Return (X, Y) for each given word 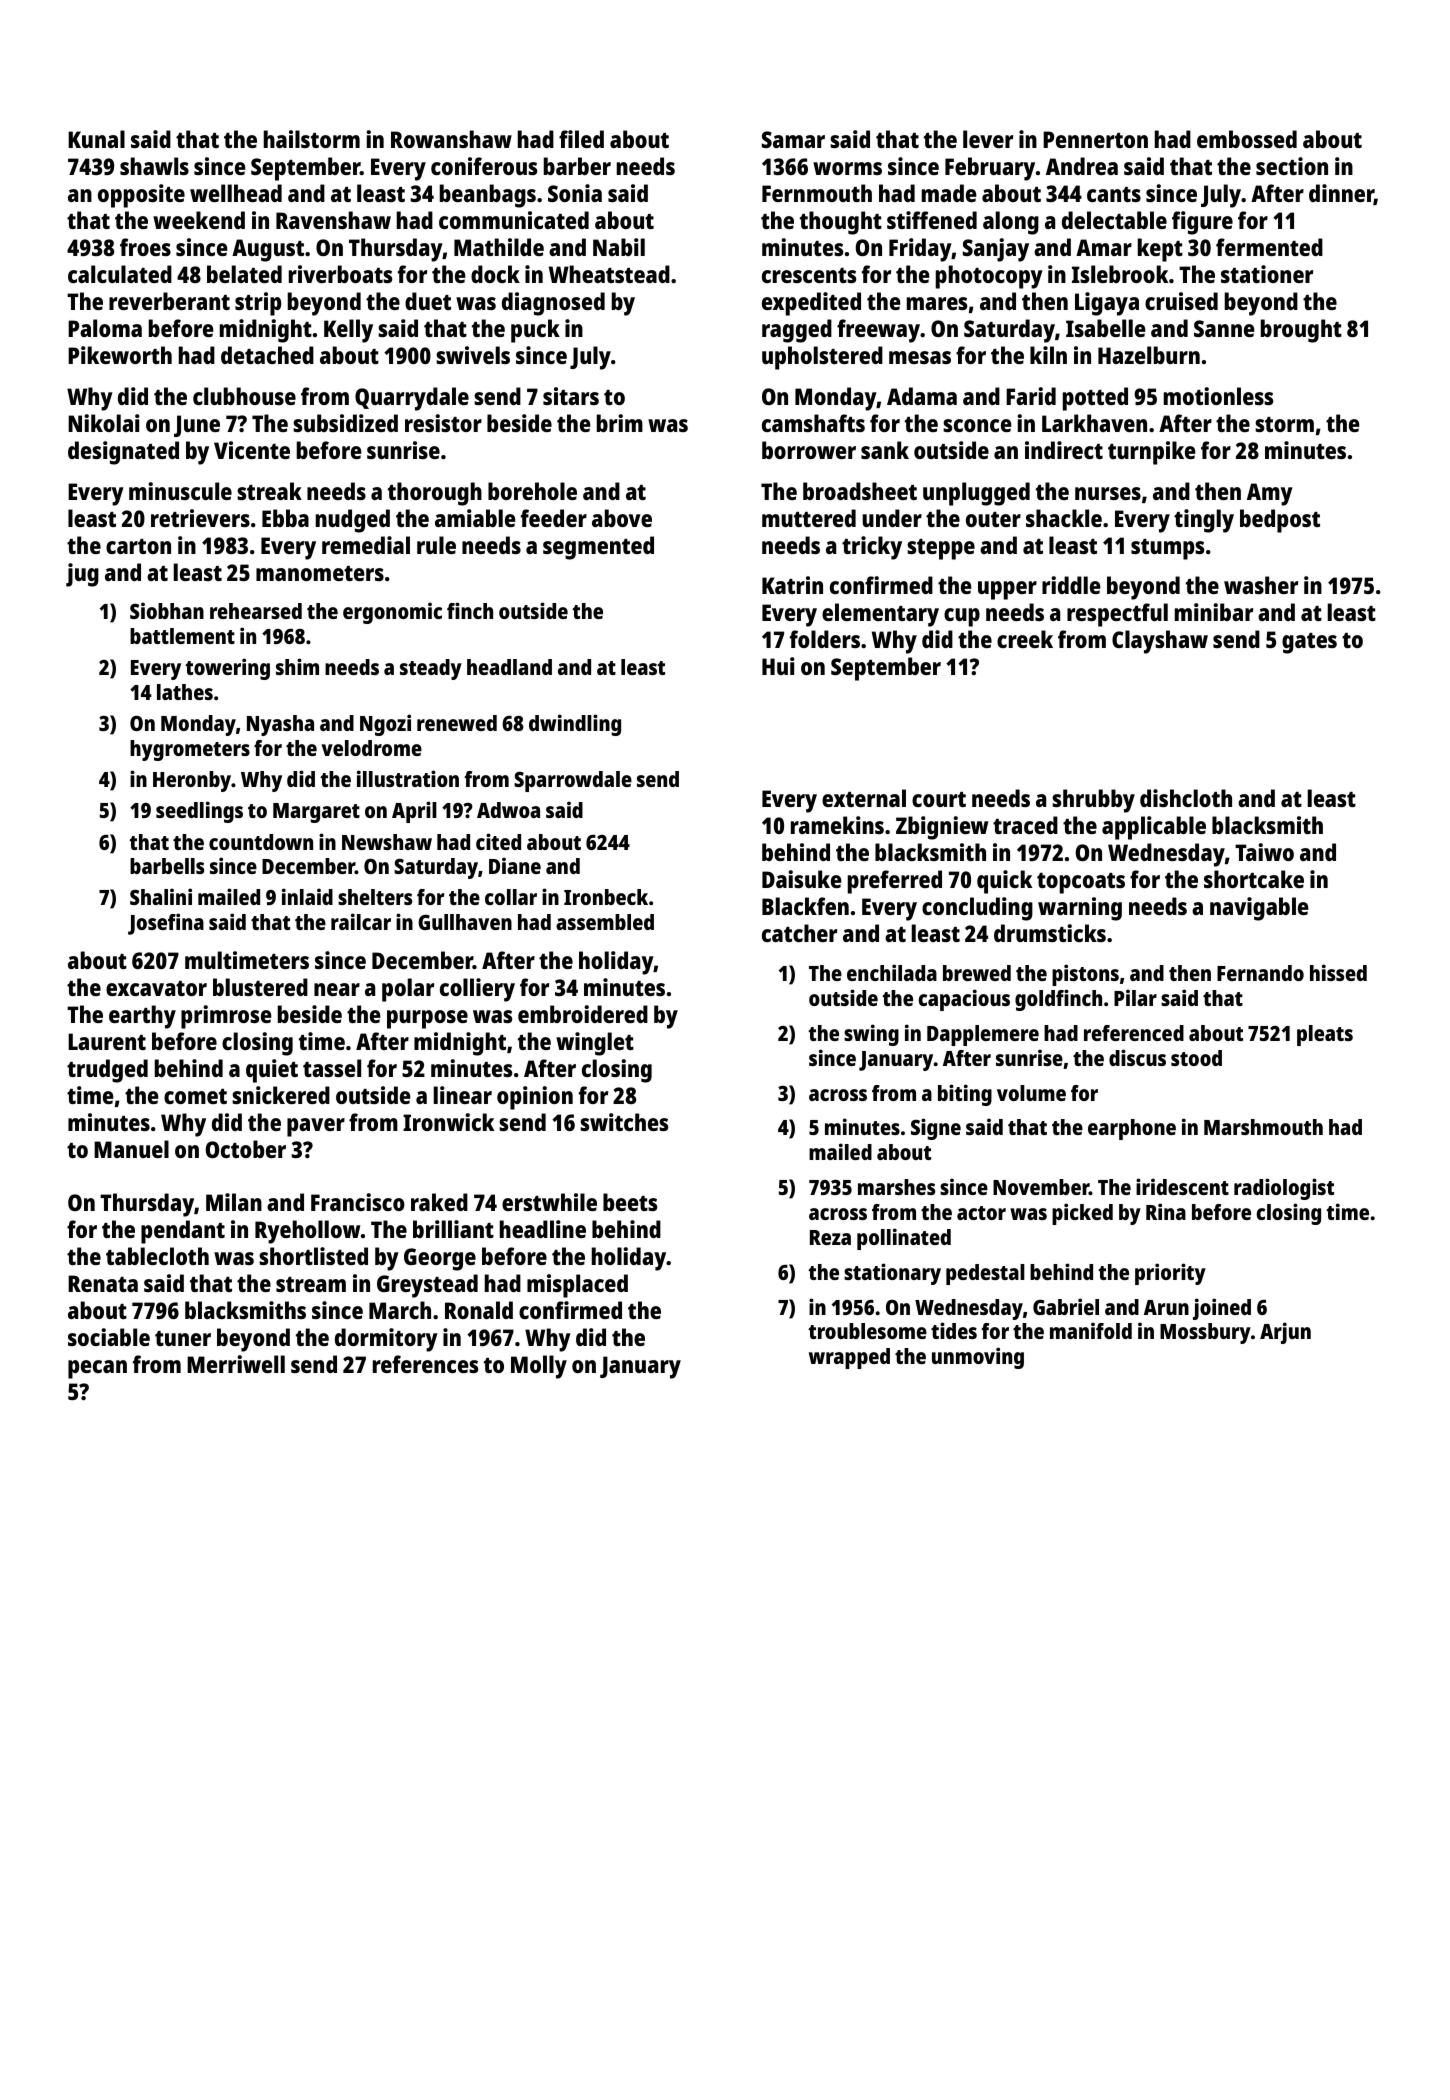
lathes (185, 692)
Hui (778, 666)
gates (1309, 643)
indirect (1064, 450)
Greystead (427, 1286)
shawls (154, 166)
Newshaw (387, 842)
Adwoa (508, 810)
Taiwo (1264, 852)
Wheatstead (609, 274)
